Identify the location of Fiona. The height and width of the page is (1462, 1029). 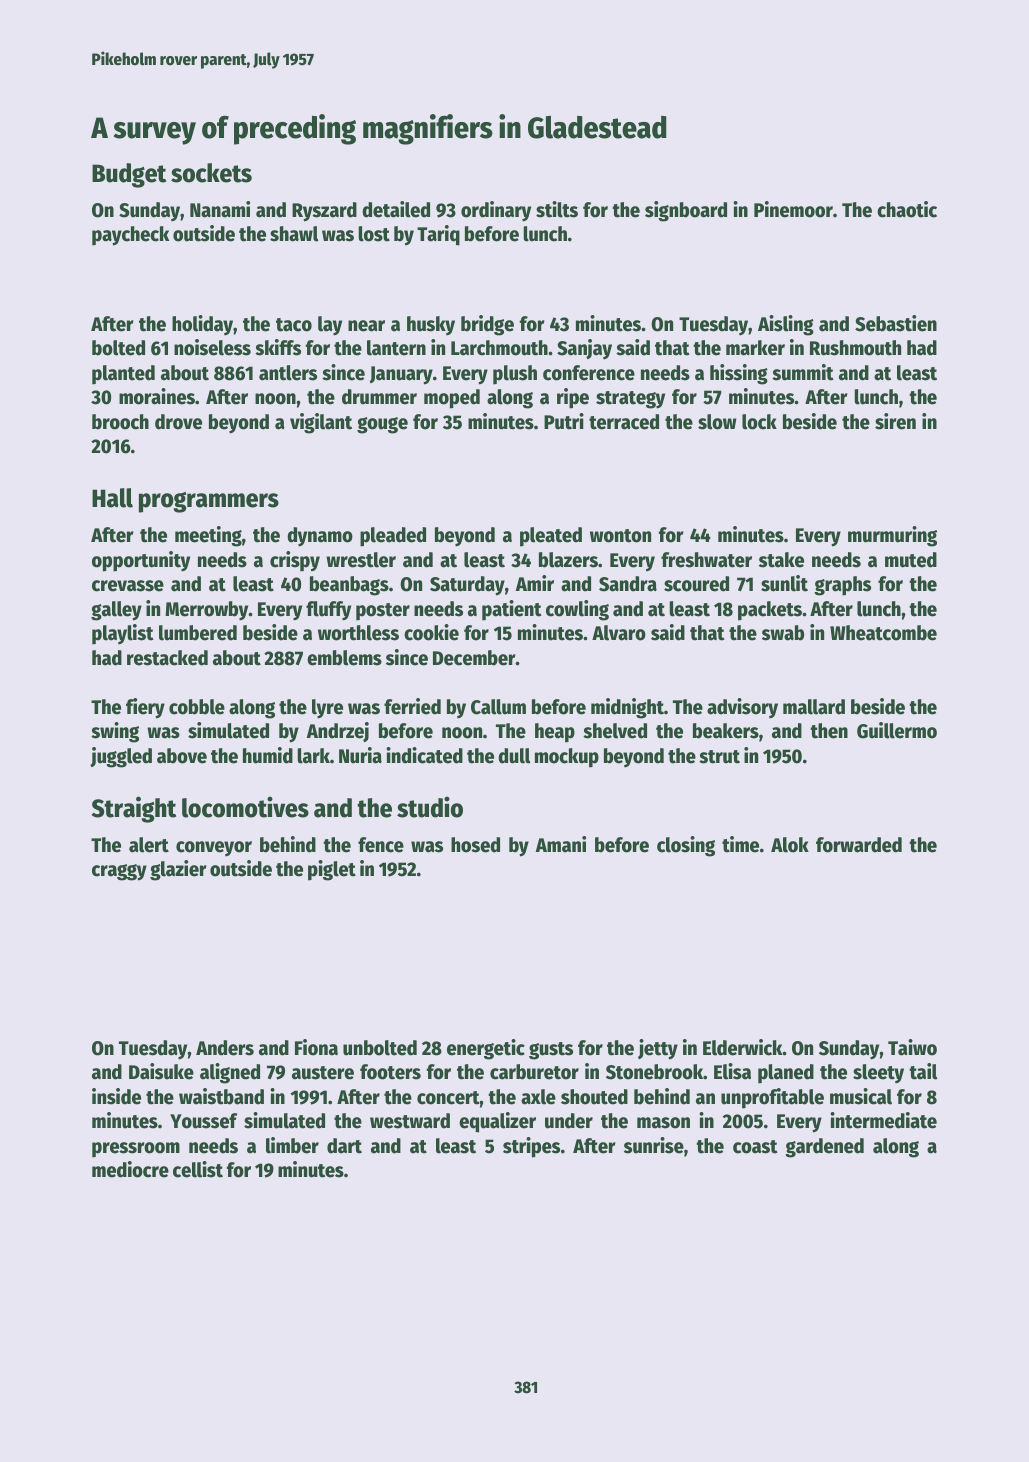
(316, 1047).
